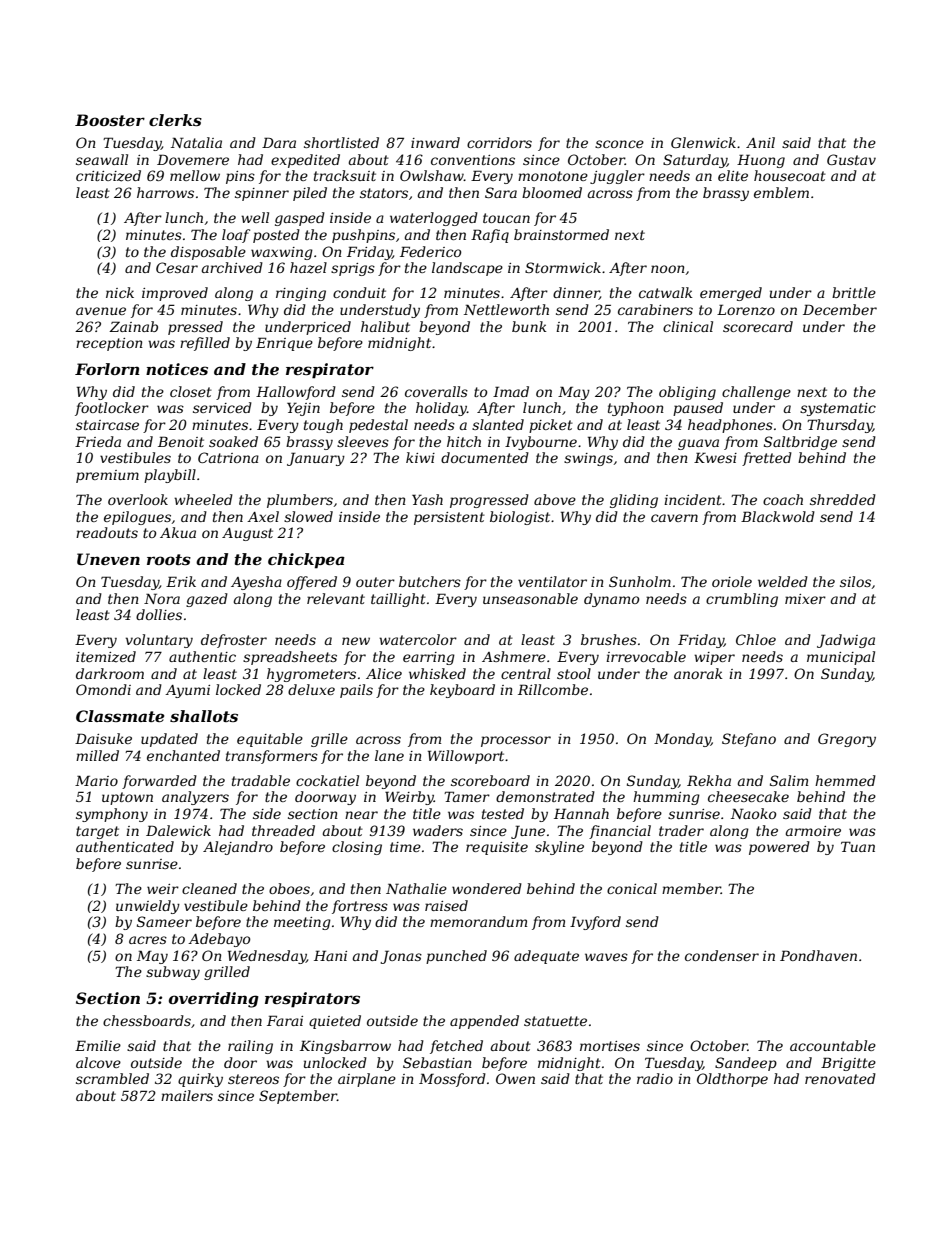 The height and width of the image is (1233, 952). Describe the element at coordinates (515, 1078) in the image. I see `Owen` at that location.
